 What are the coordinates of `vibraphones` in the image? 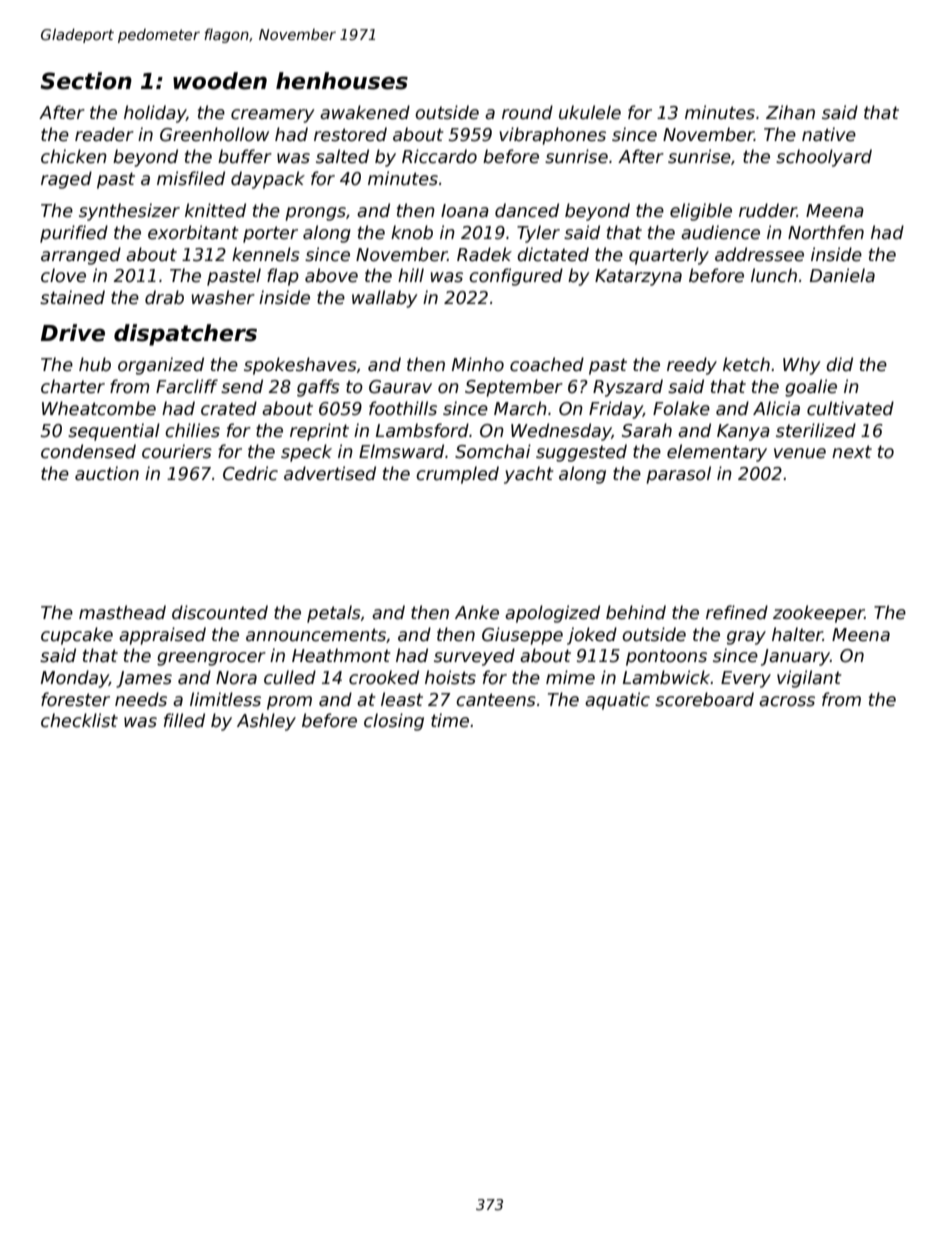 It's located at (552, 136).
